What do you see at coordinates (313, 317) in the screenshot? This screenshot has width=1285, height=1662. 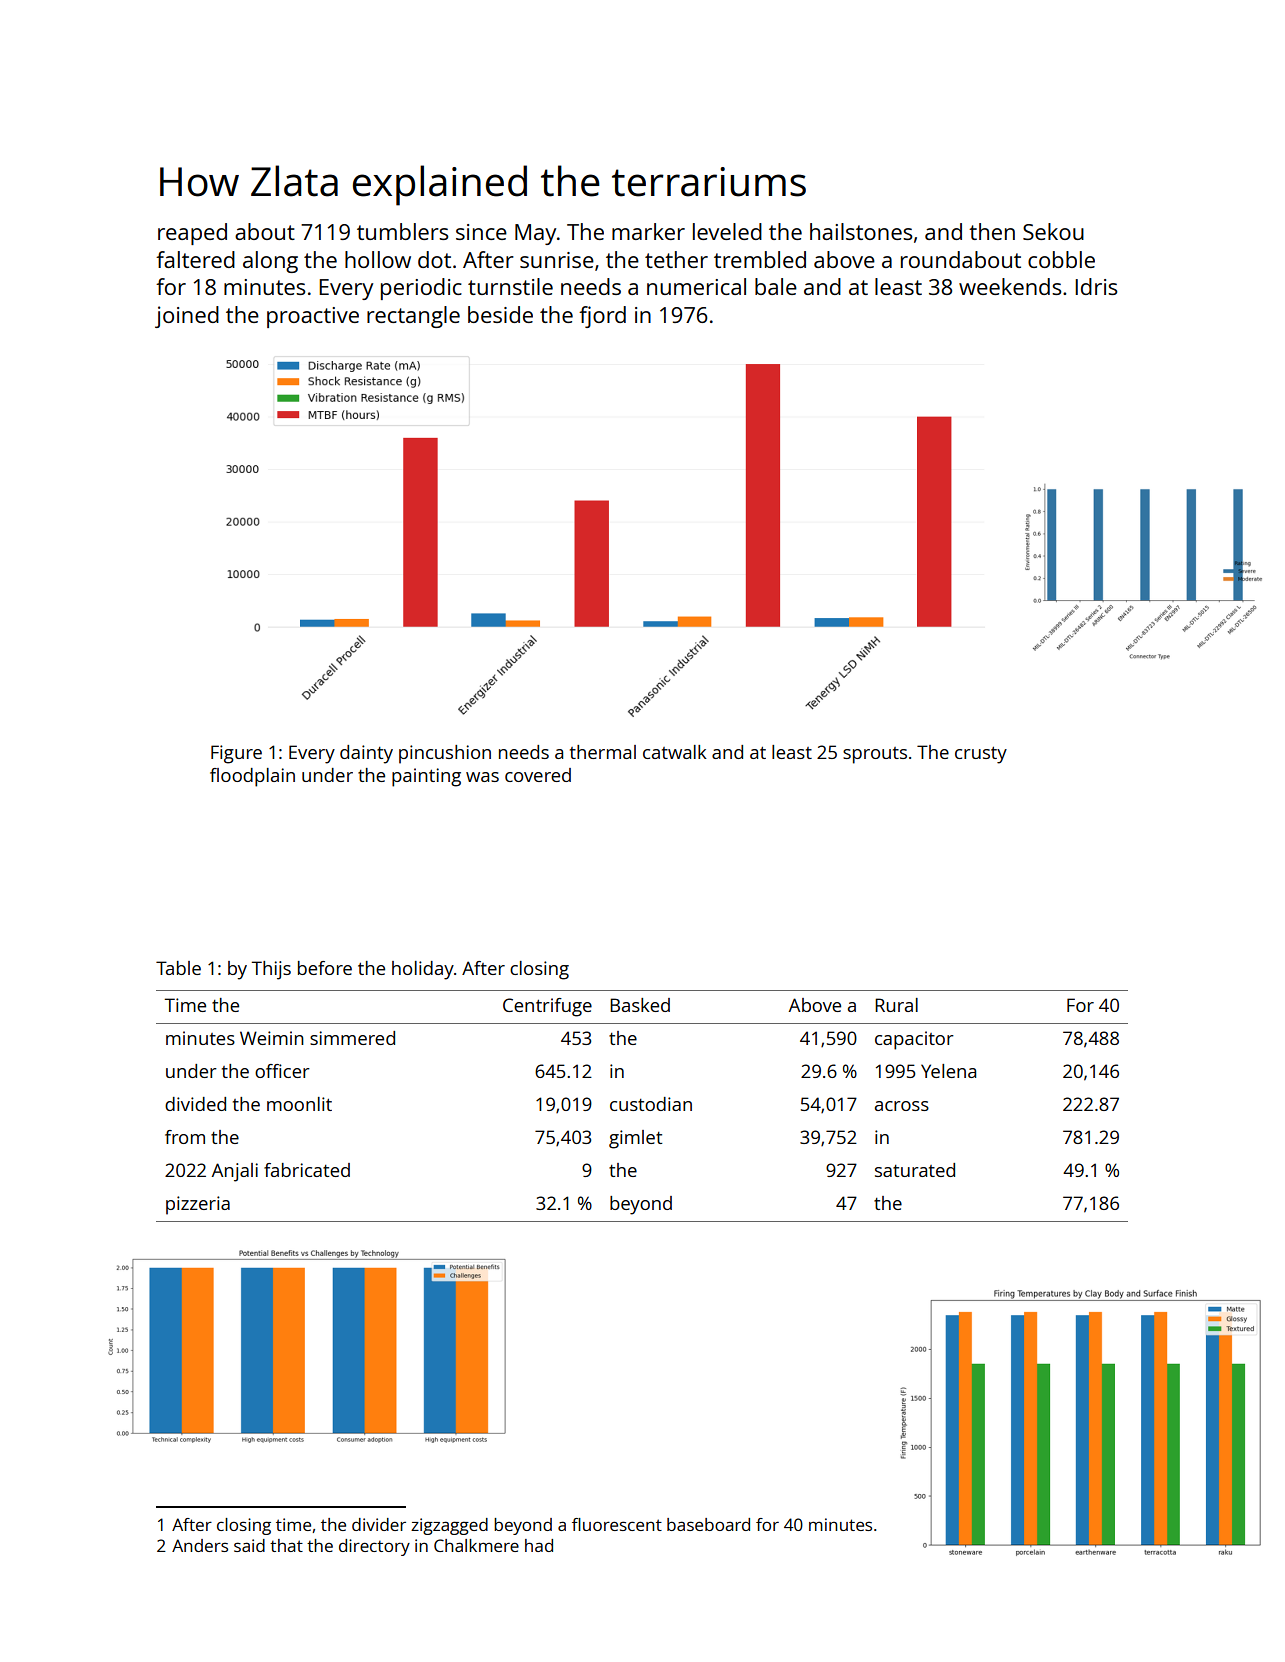 I see `proactive` at bounding box center [313, 317].
